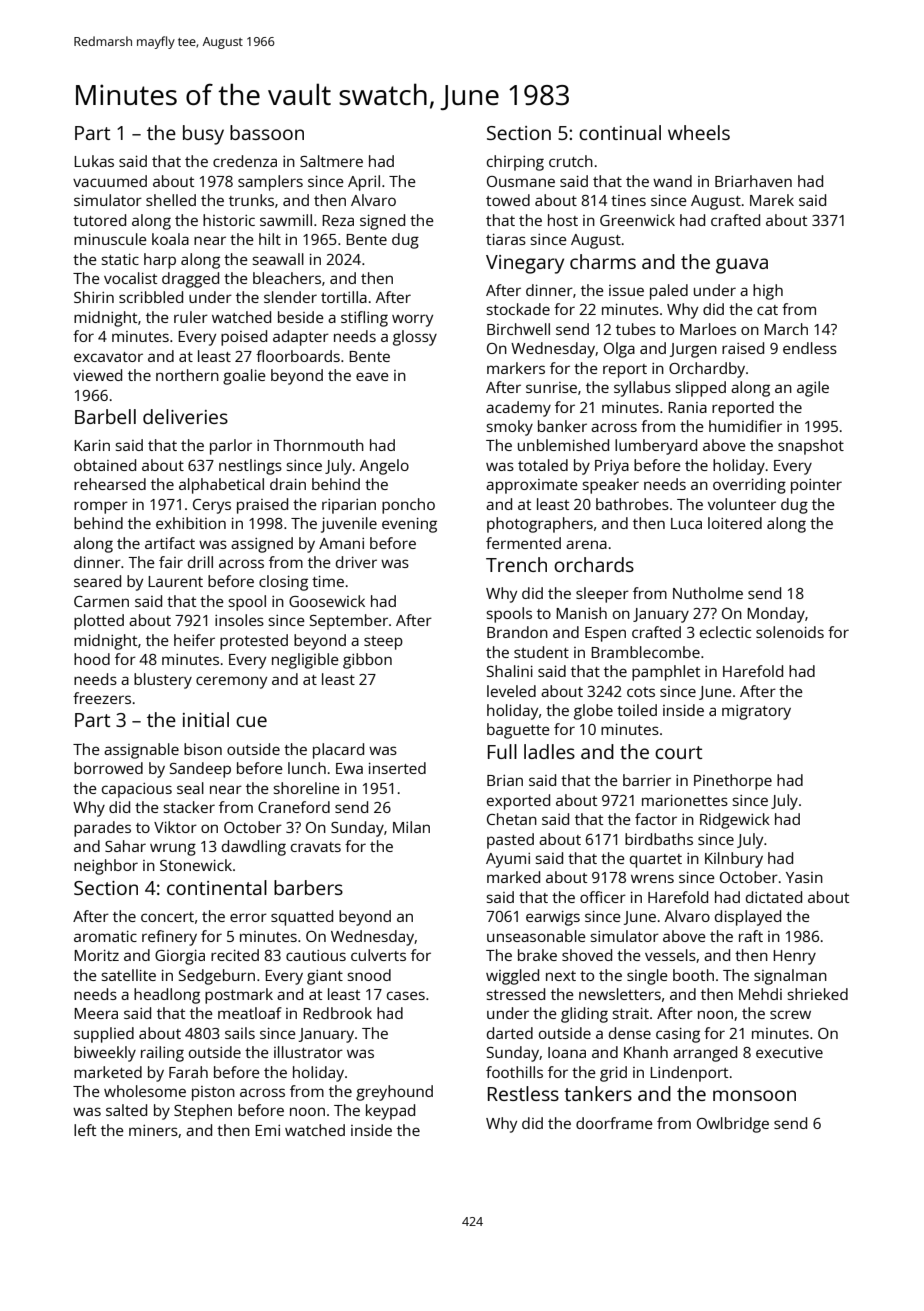 This screenshot has width=924, height=1311. Describe the element at coordinates (364, 183) in the screenshot. I see `April` at that location.
